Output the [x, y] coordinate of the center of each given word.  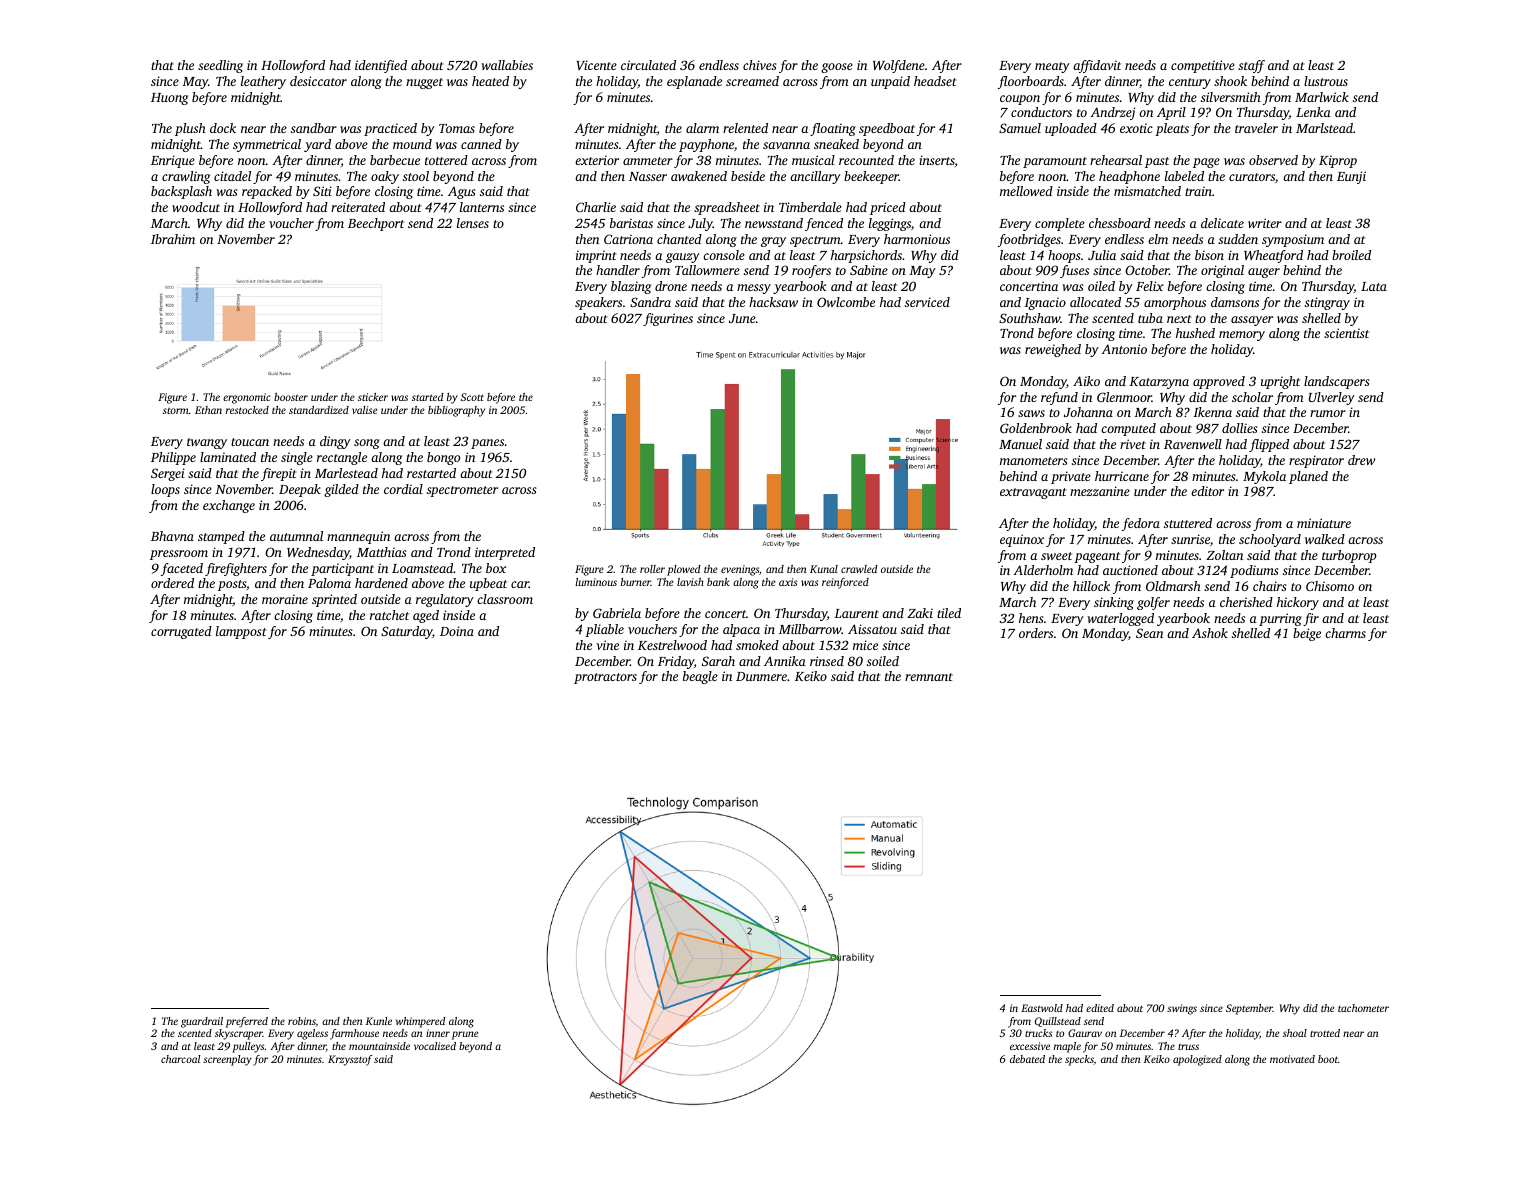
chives [760, 65]
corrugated [181, 632]
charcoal [180, 1059]
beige [1307, 634]
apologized [1197, 1060]
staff [1251, 66]
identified [381, 66]
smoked [757, 645]
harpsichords [866, 256]
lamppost [241, 632]
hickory [1298, 603]
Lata [1374, 286]
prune [465, 1035]
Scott [472, 397]
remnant [929, 677]
